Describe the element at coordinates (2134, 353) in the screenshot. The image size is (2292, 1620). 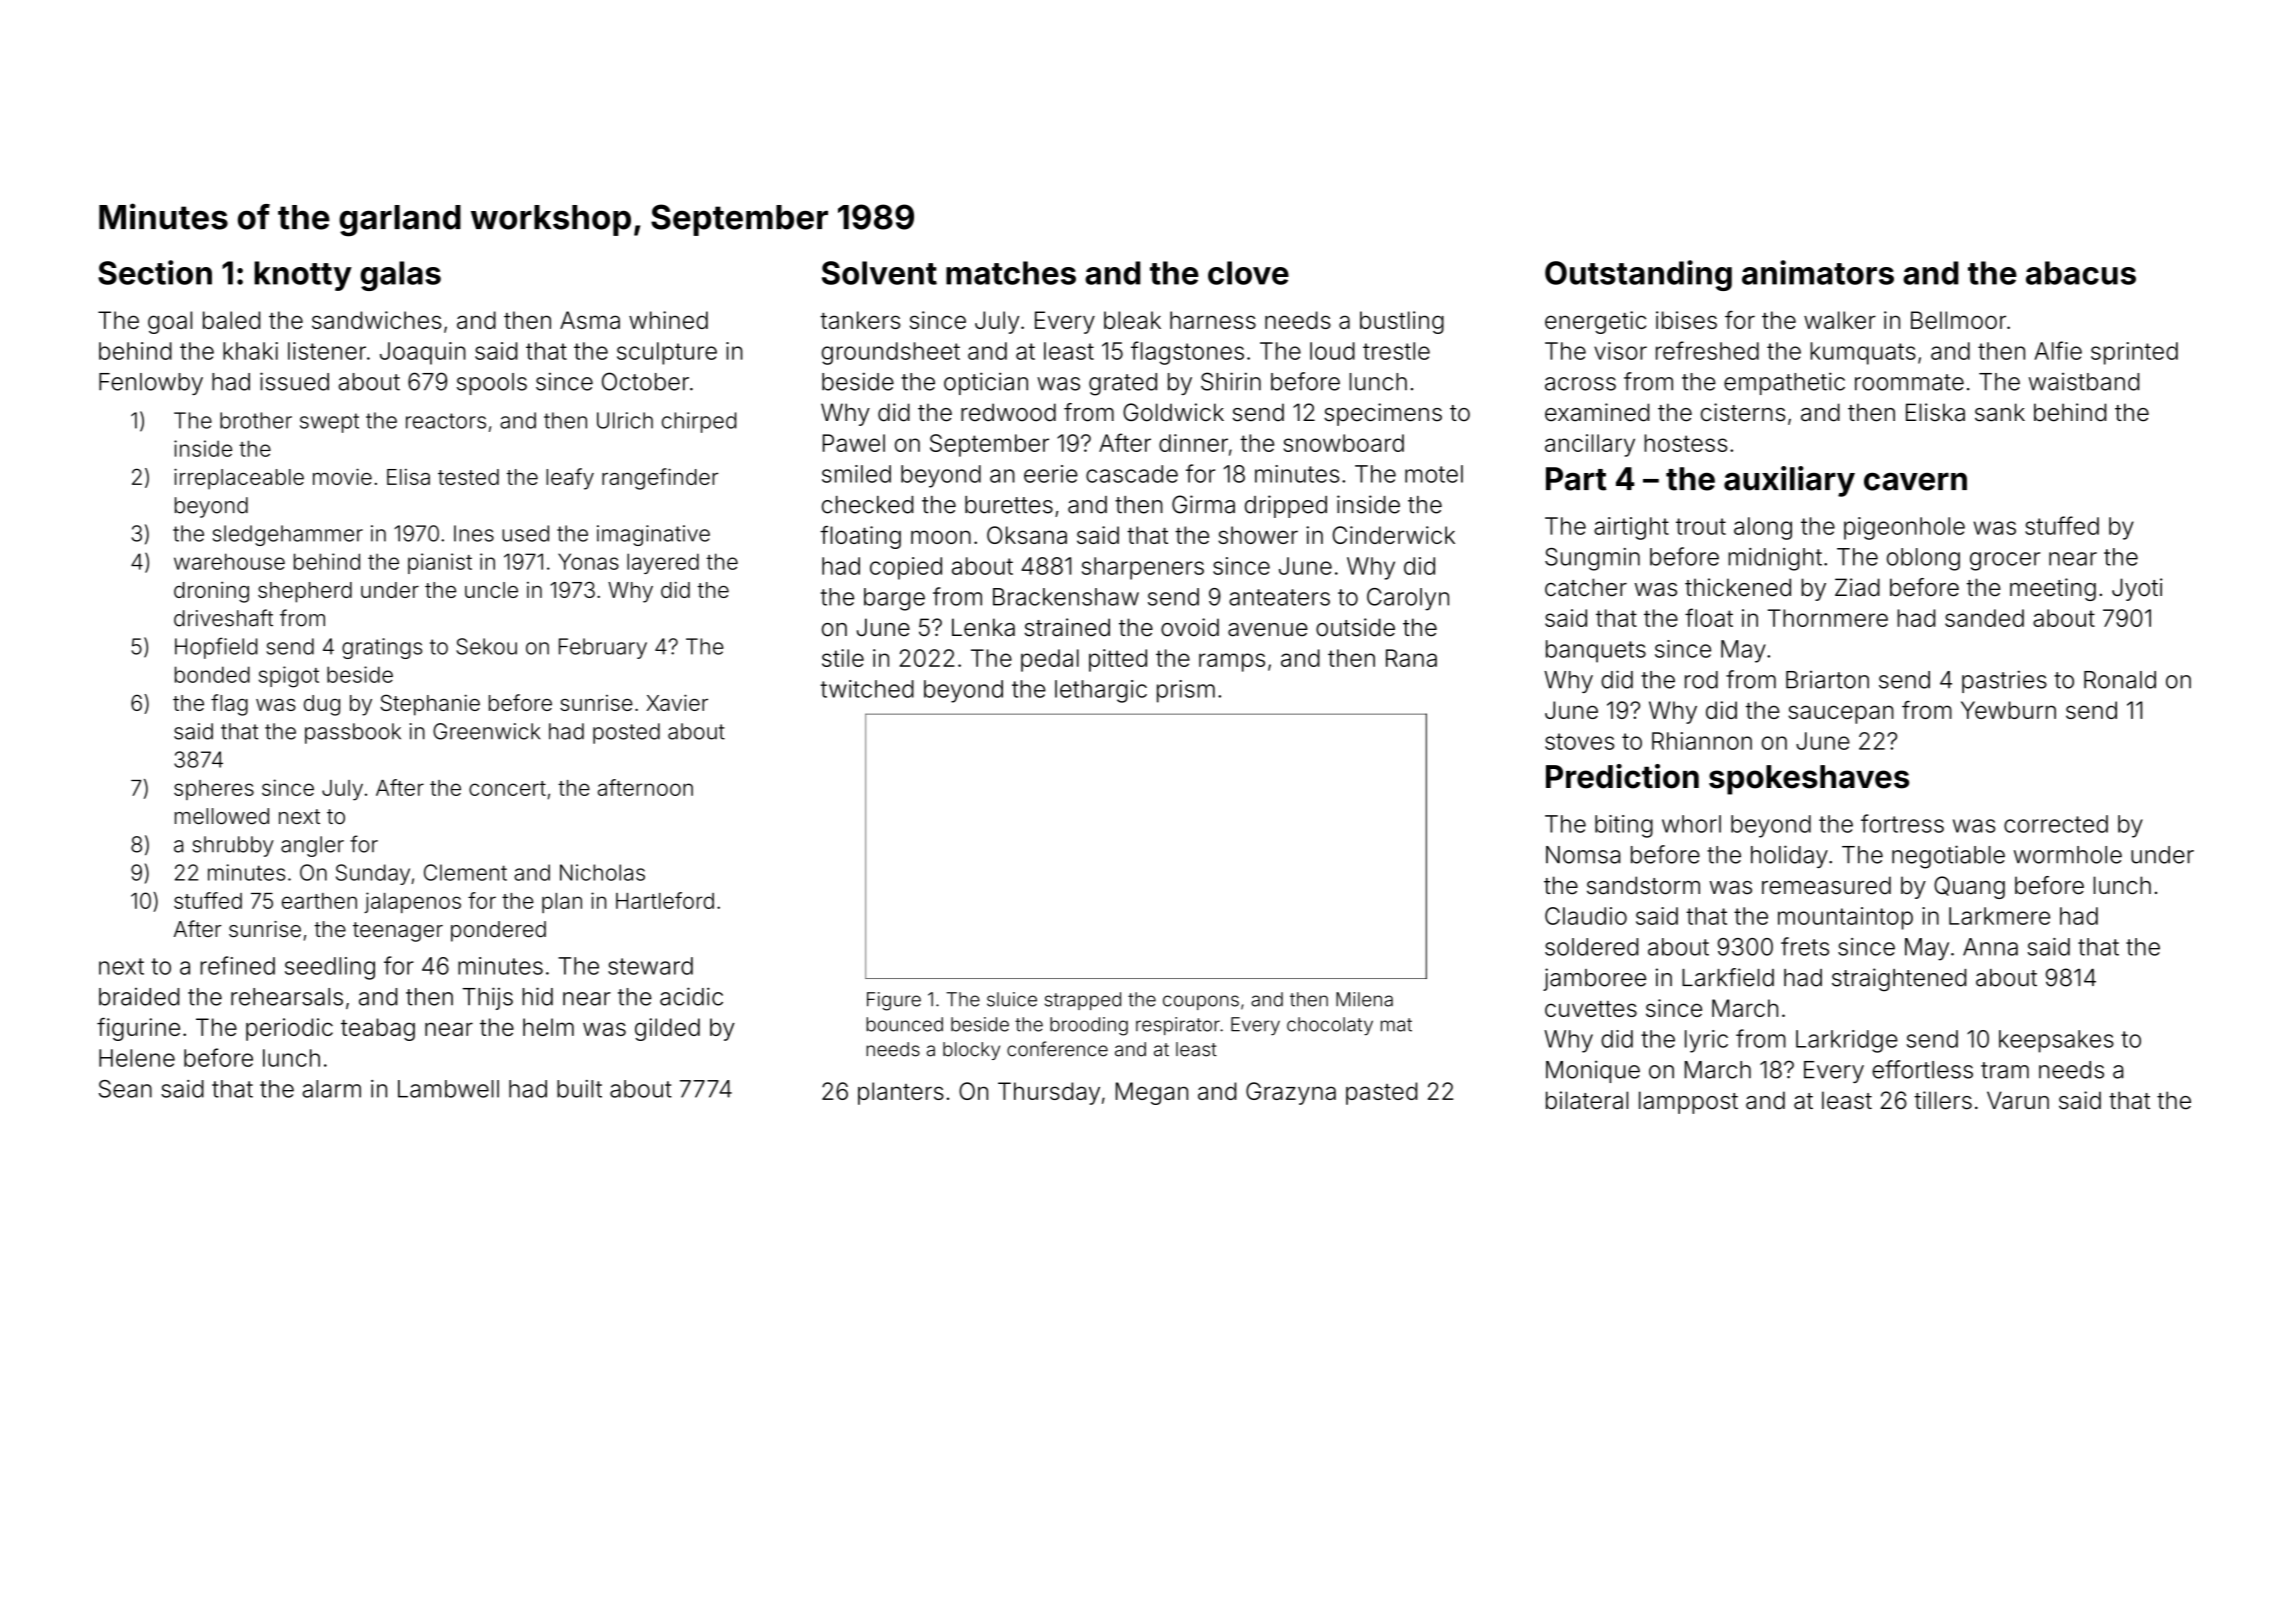
I see `sprinted` at that location.
